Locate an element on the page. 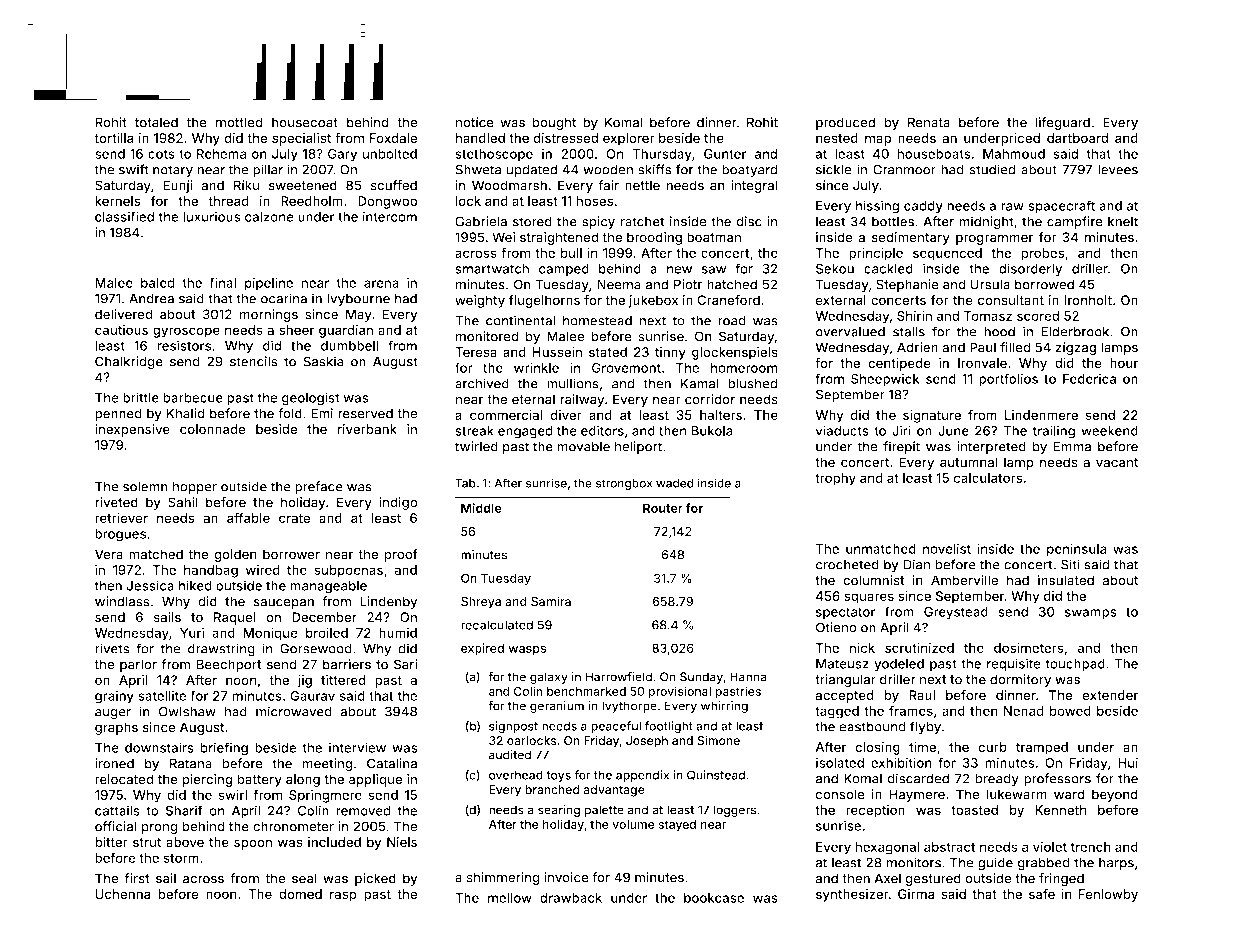 The width and height of the document is (1233, 952). crocheted is located at coordinates (847, 564).
